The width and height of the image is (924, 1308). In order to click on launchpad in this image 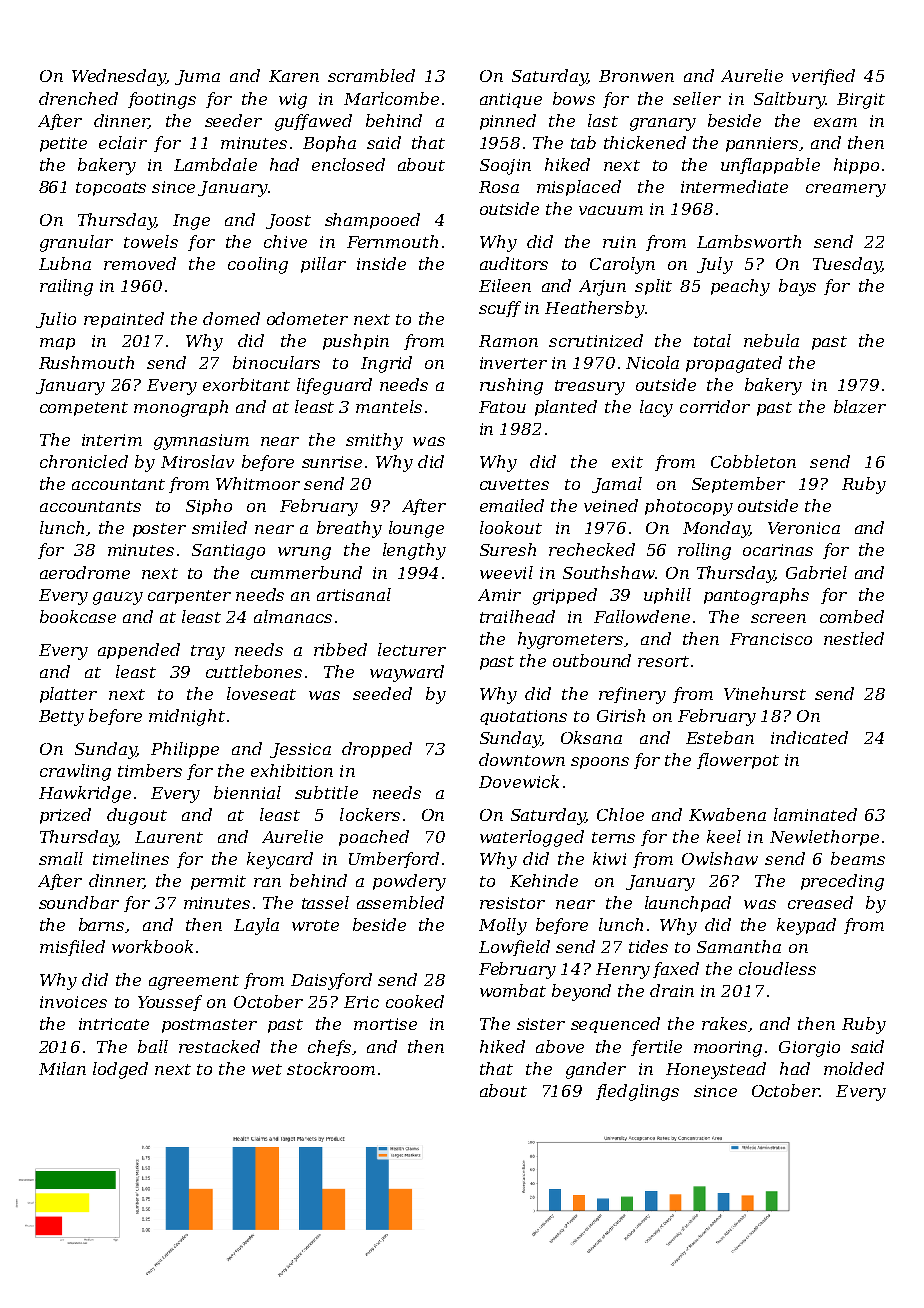, I will do `click(688, 904)`.
